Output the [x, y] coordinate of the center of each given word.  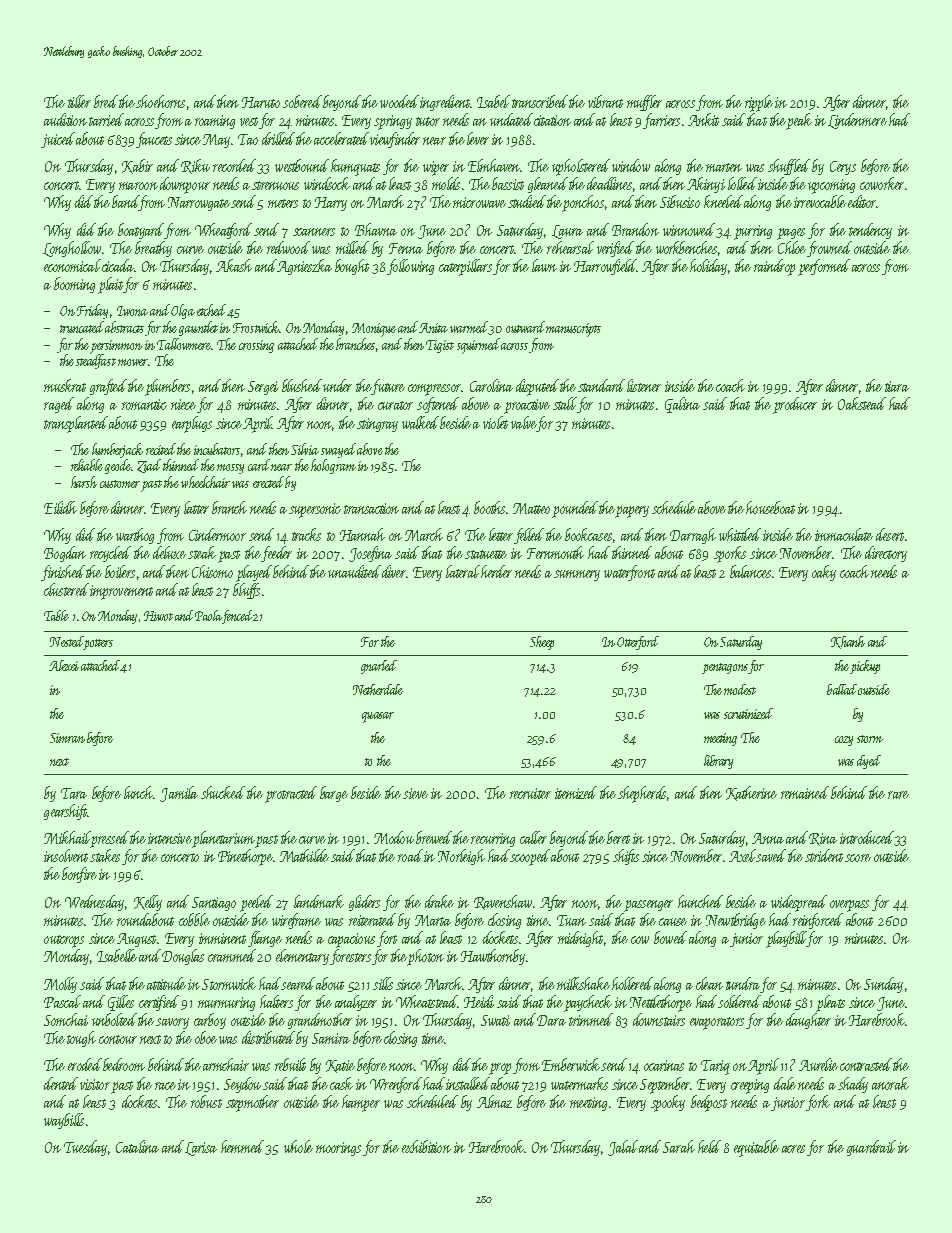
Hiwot [158, 616]
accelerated [341, 138]
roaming [215, 122]
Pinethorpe [245, 857]
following [410, 267]
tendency [870, 231]
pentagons [725, 668]
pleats [830, 1003]
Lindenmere [857, 121]
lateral [463, 571]
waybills [64, 1121]
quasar [378, 717]
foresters [350, 957]
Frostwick [256, 327]
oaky [824, 573]
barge [334, 794]
